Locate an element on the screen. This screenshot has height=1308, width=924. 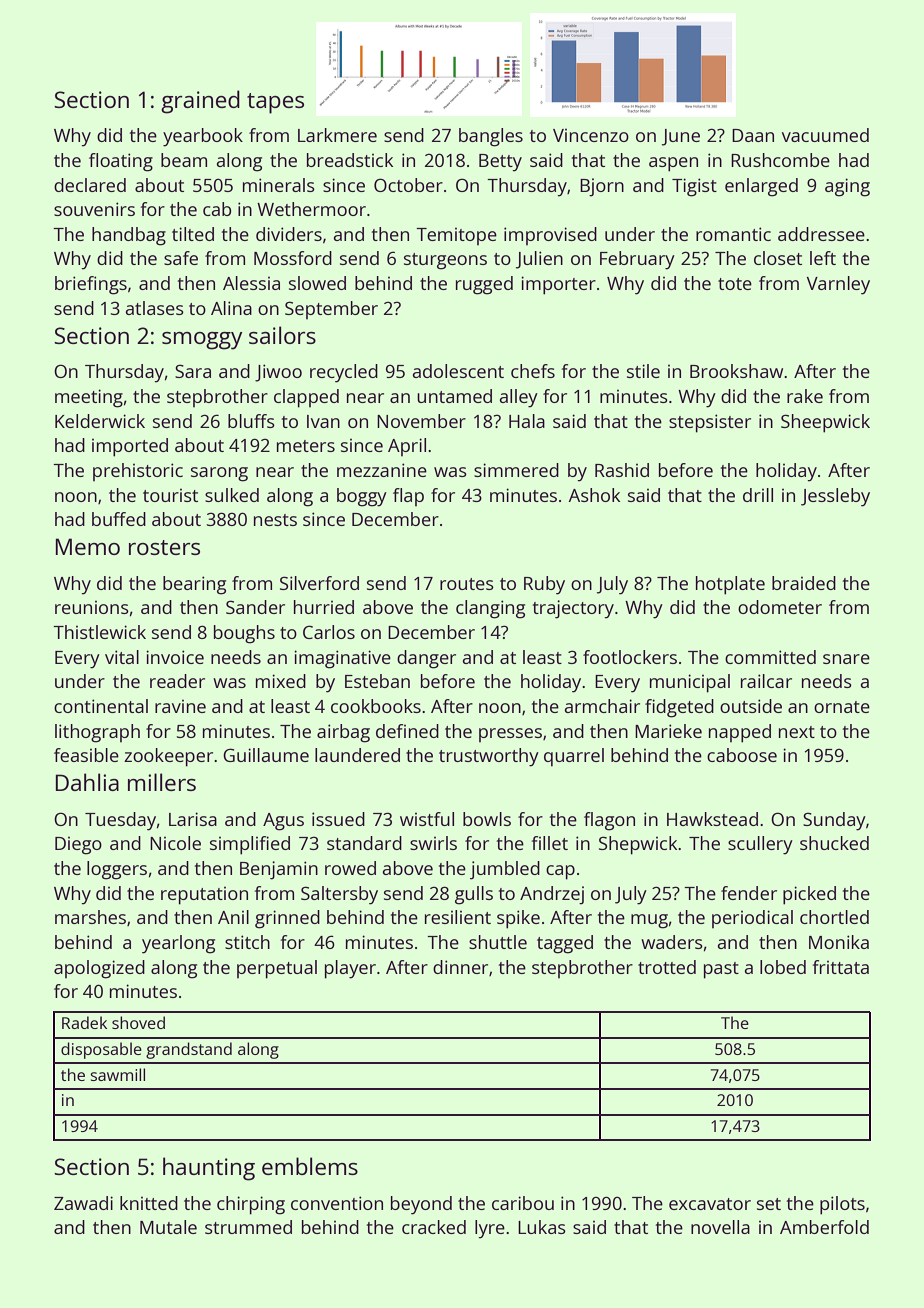
Rushcombe is located at coordinates (780, 160).
